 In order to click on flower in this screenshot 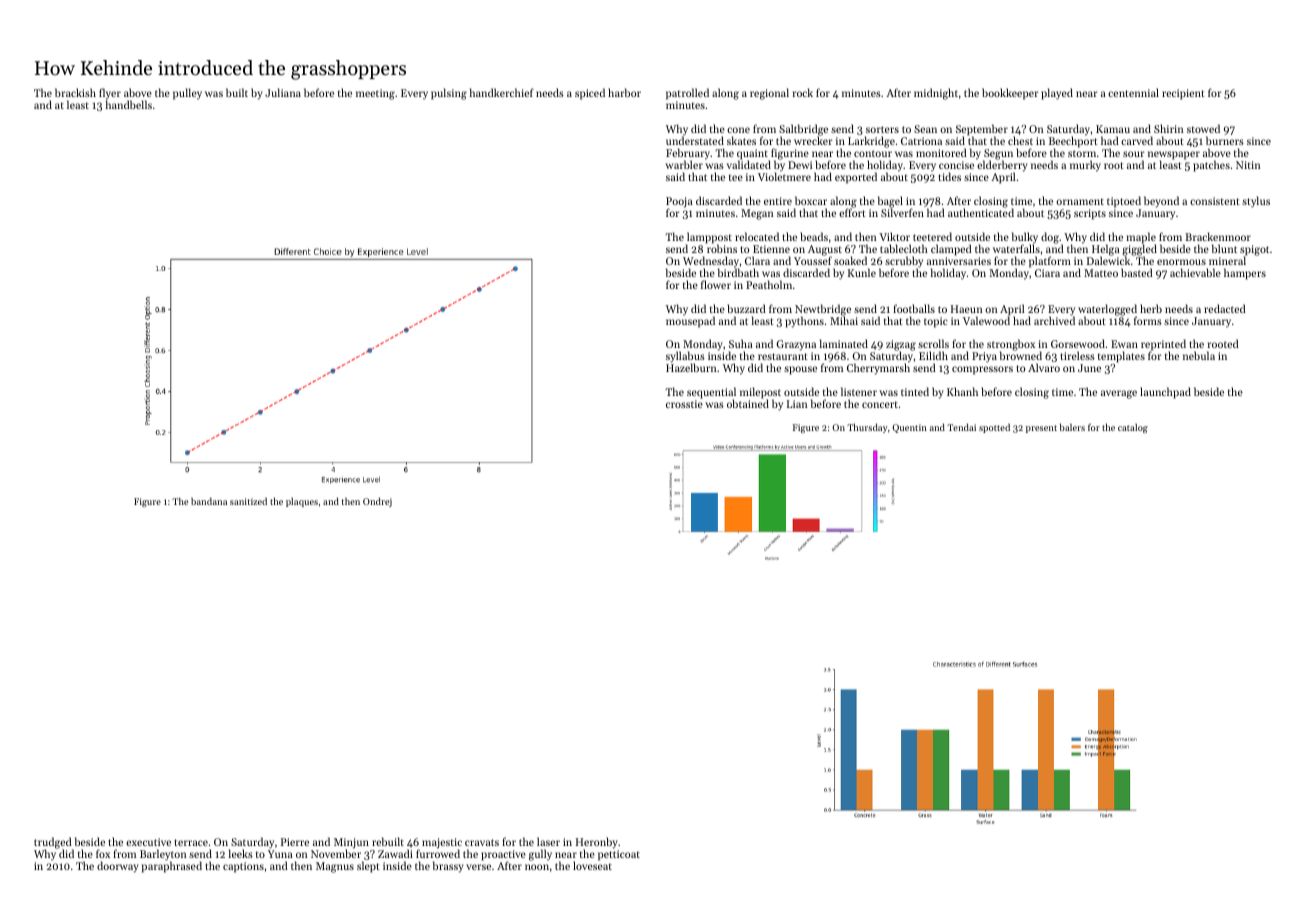, I will do `click(716, 284)`.
